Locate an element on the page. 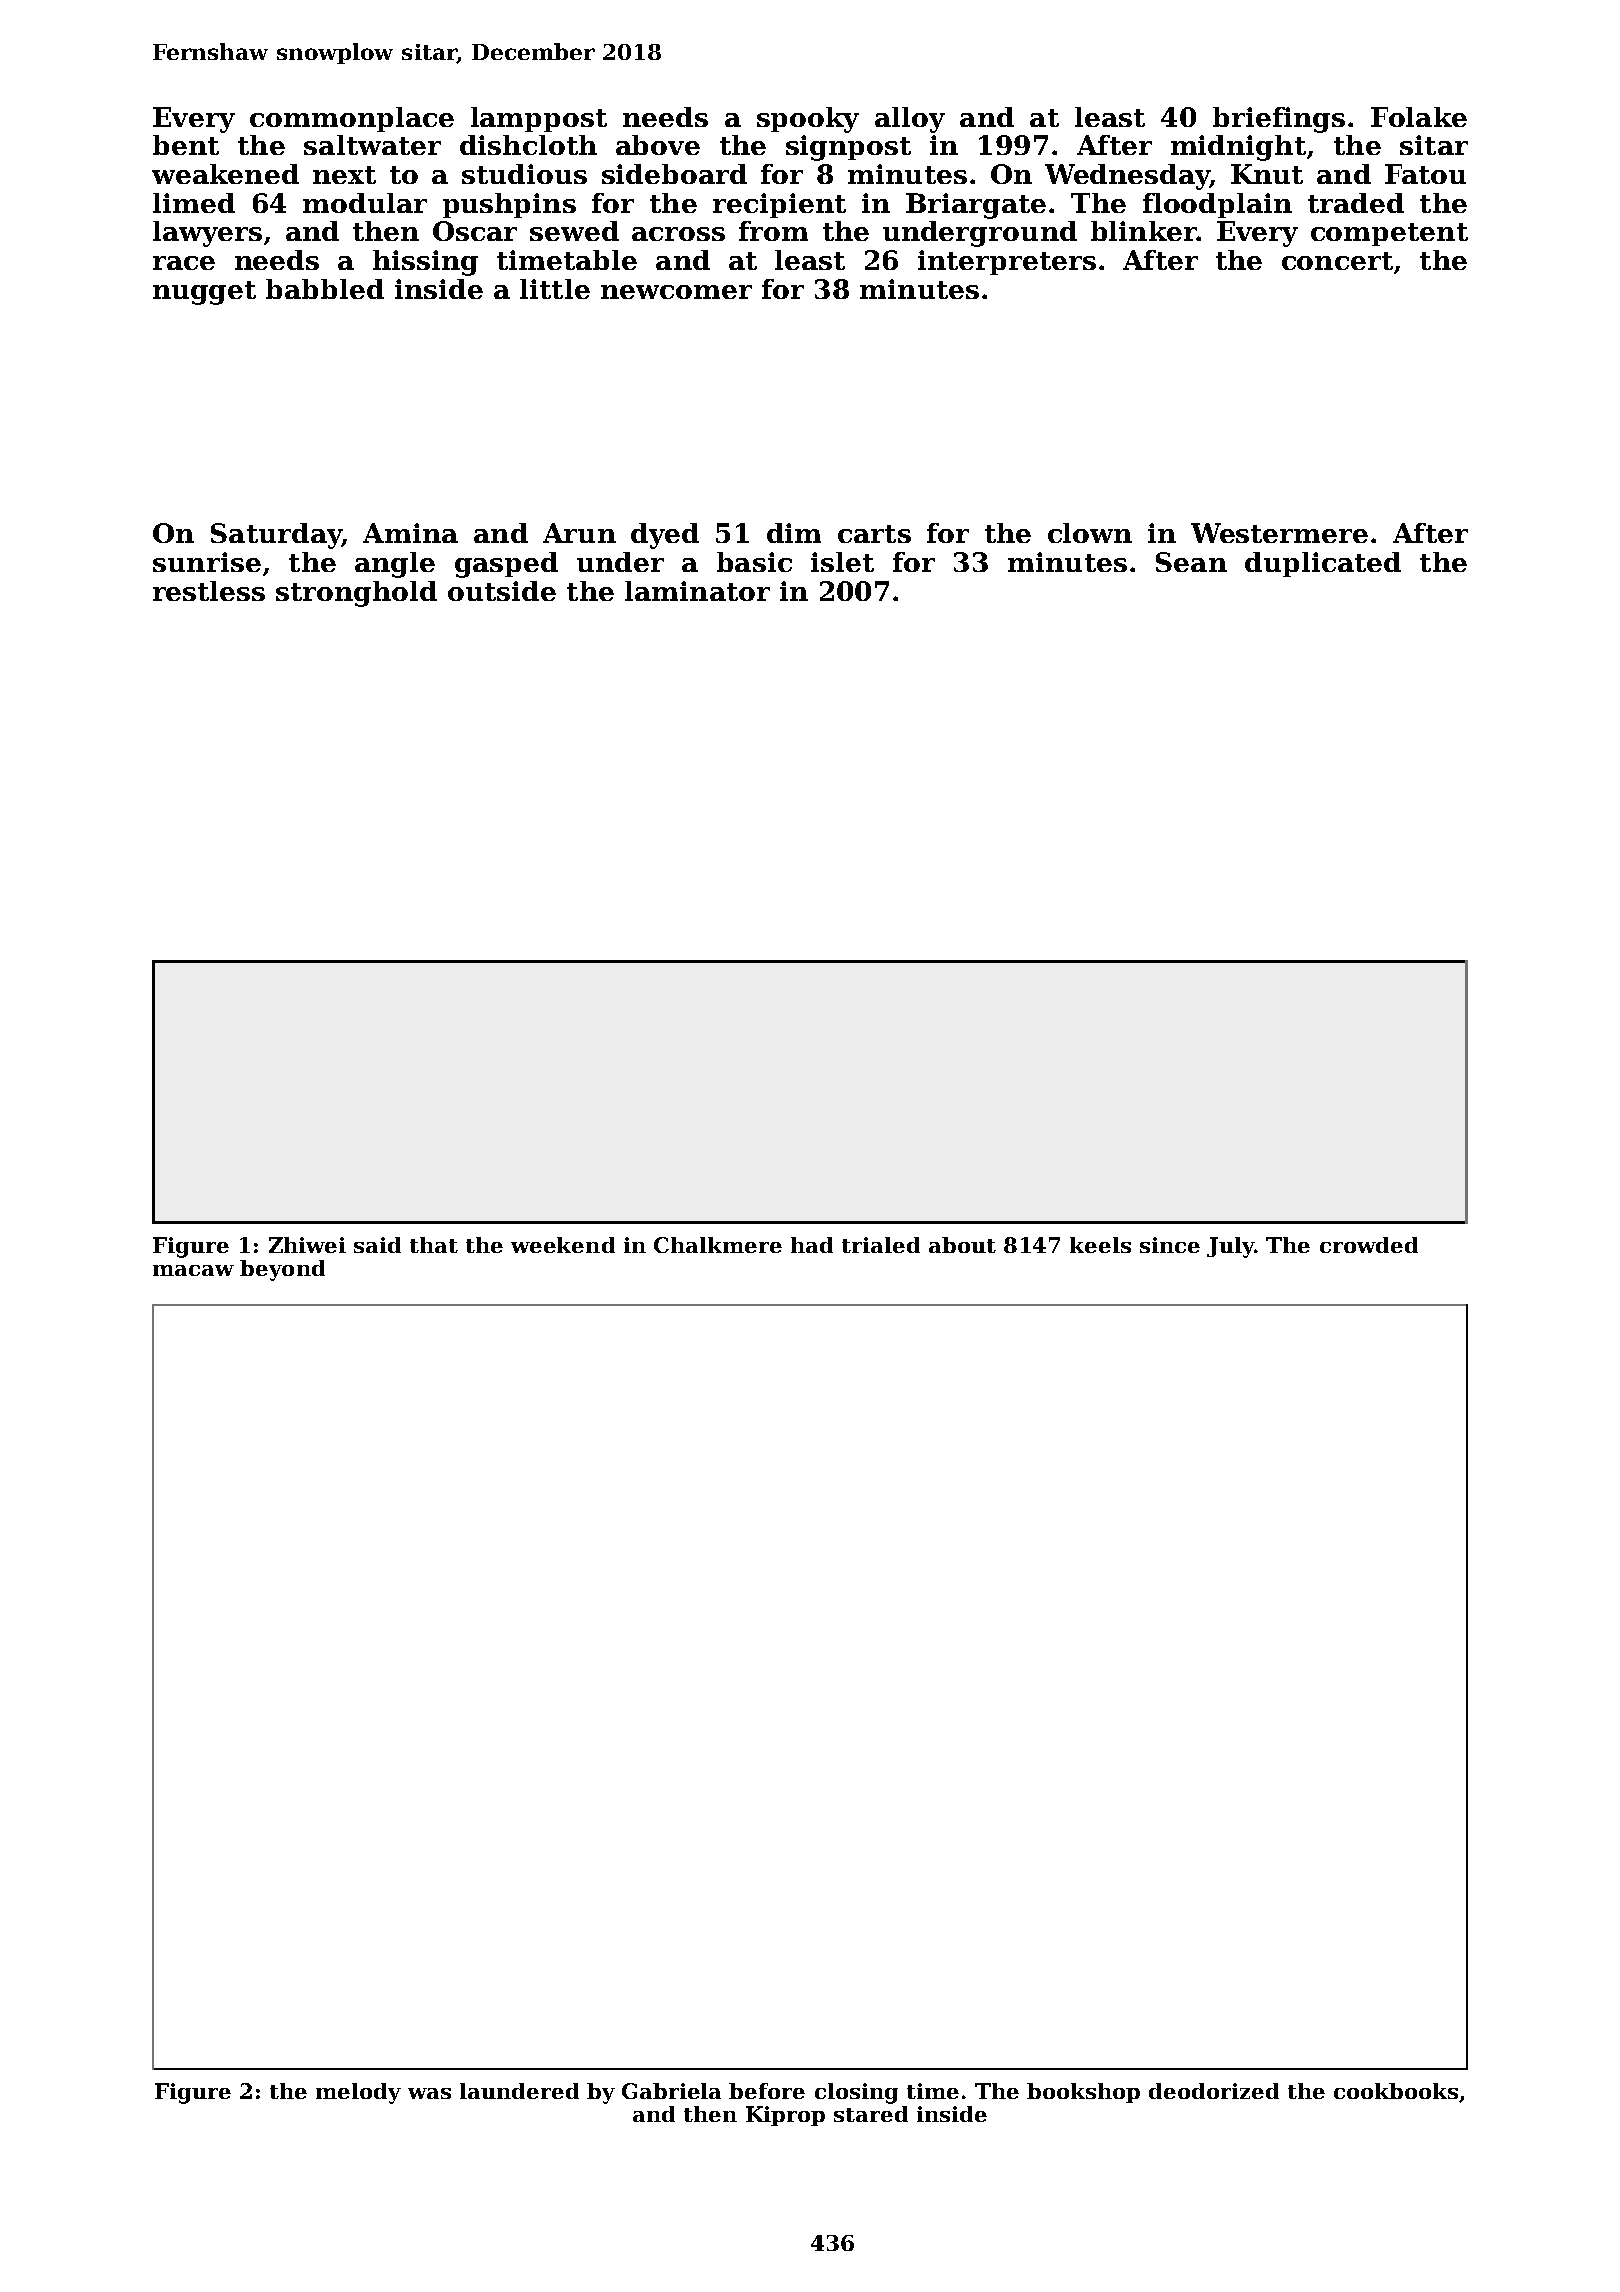 The image size is (1620, 2292). Chalkmere is located at coordinates (718, 1245).
